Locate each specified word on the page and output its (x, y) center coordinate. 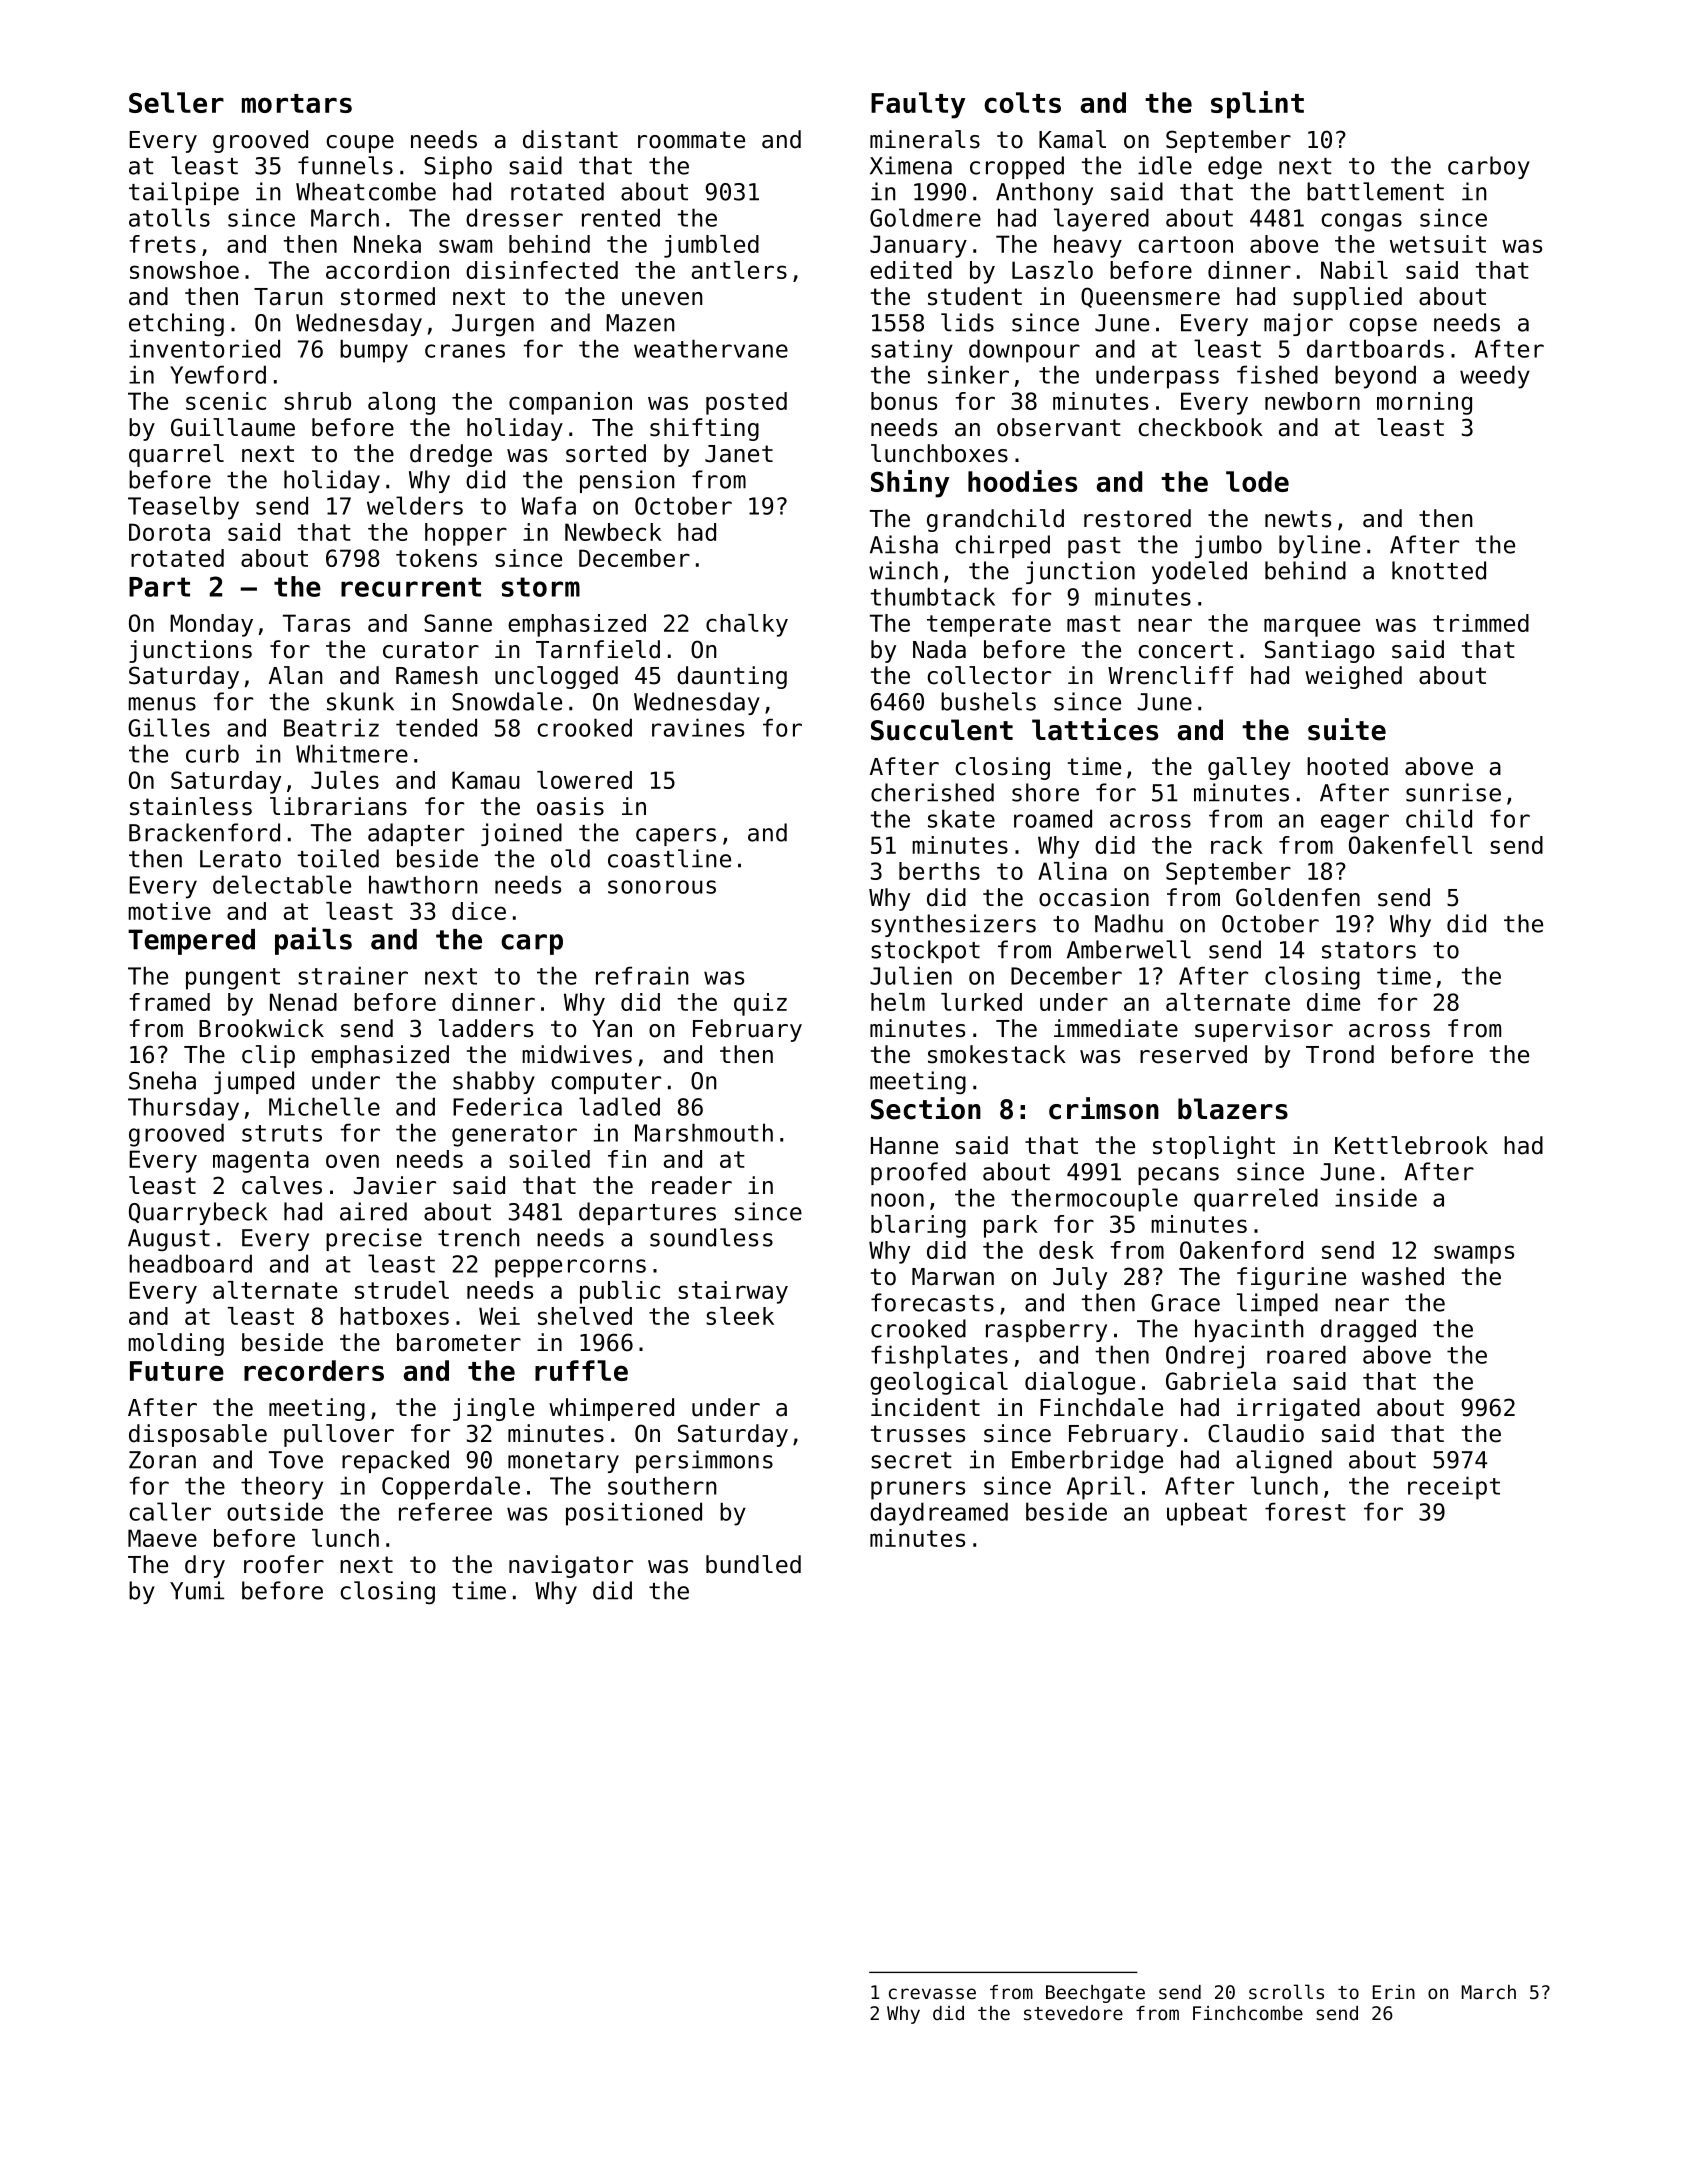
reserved (1193, 1054)
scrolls (1286, 1991)
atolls (169, 217)
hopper (466, 534)
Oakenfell (1410, 845)
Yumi (197, 1590)
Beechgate (1095, 1994)
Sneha (162, 1080)
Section (926, 1108)
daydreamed (939, 1514)
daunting (732, 677)
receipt (1454, 1488)
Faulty (918, 105)
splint (1257, 105)
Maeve (162, 1538)
